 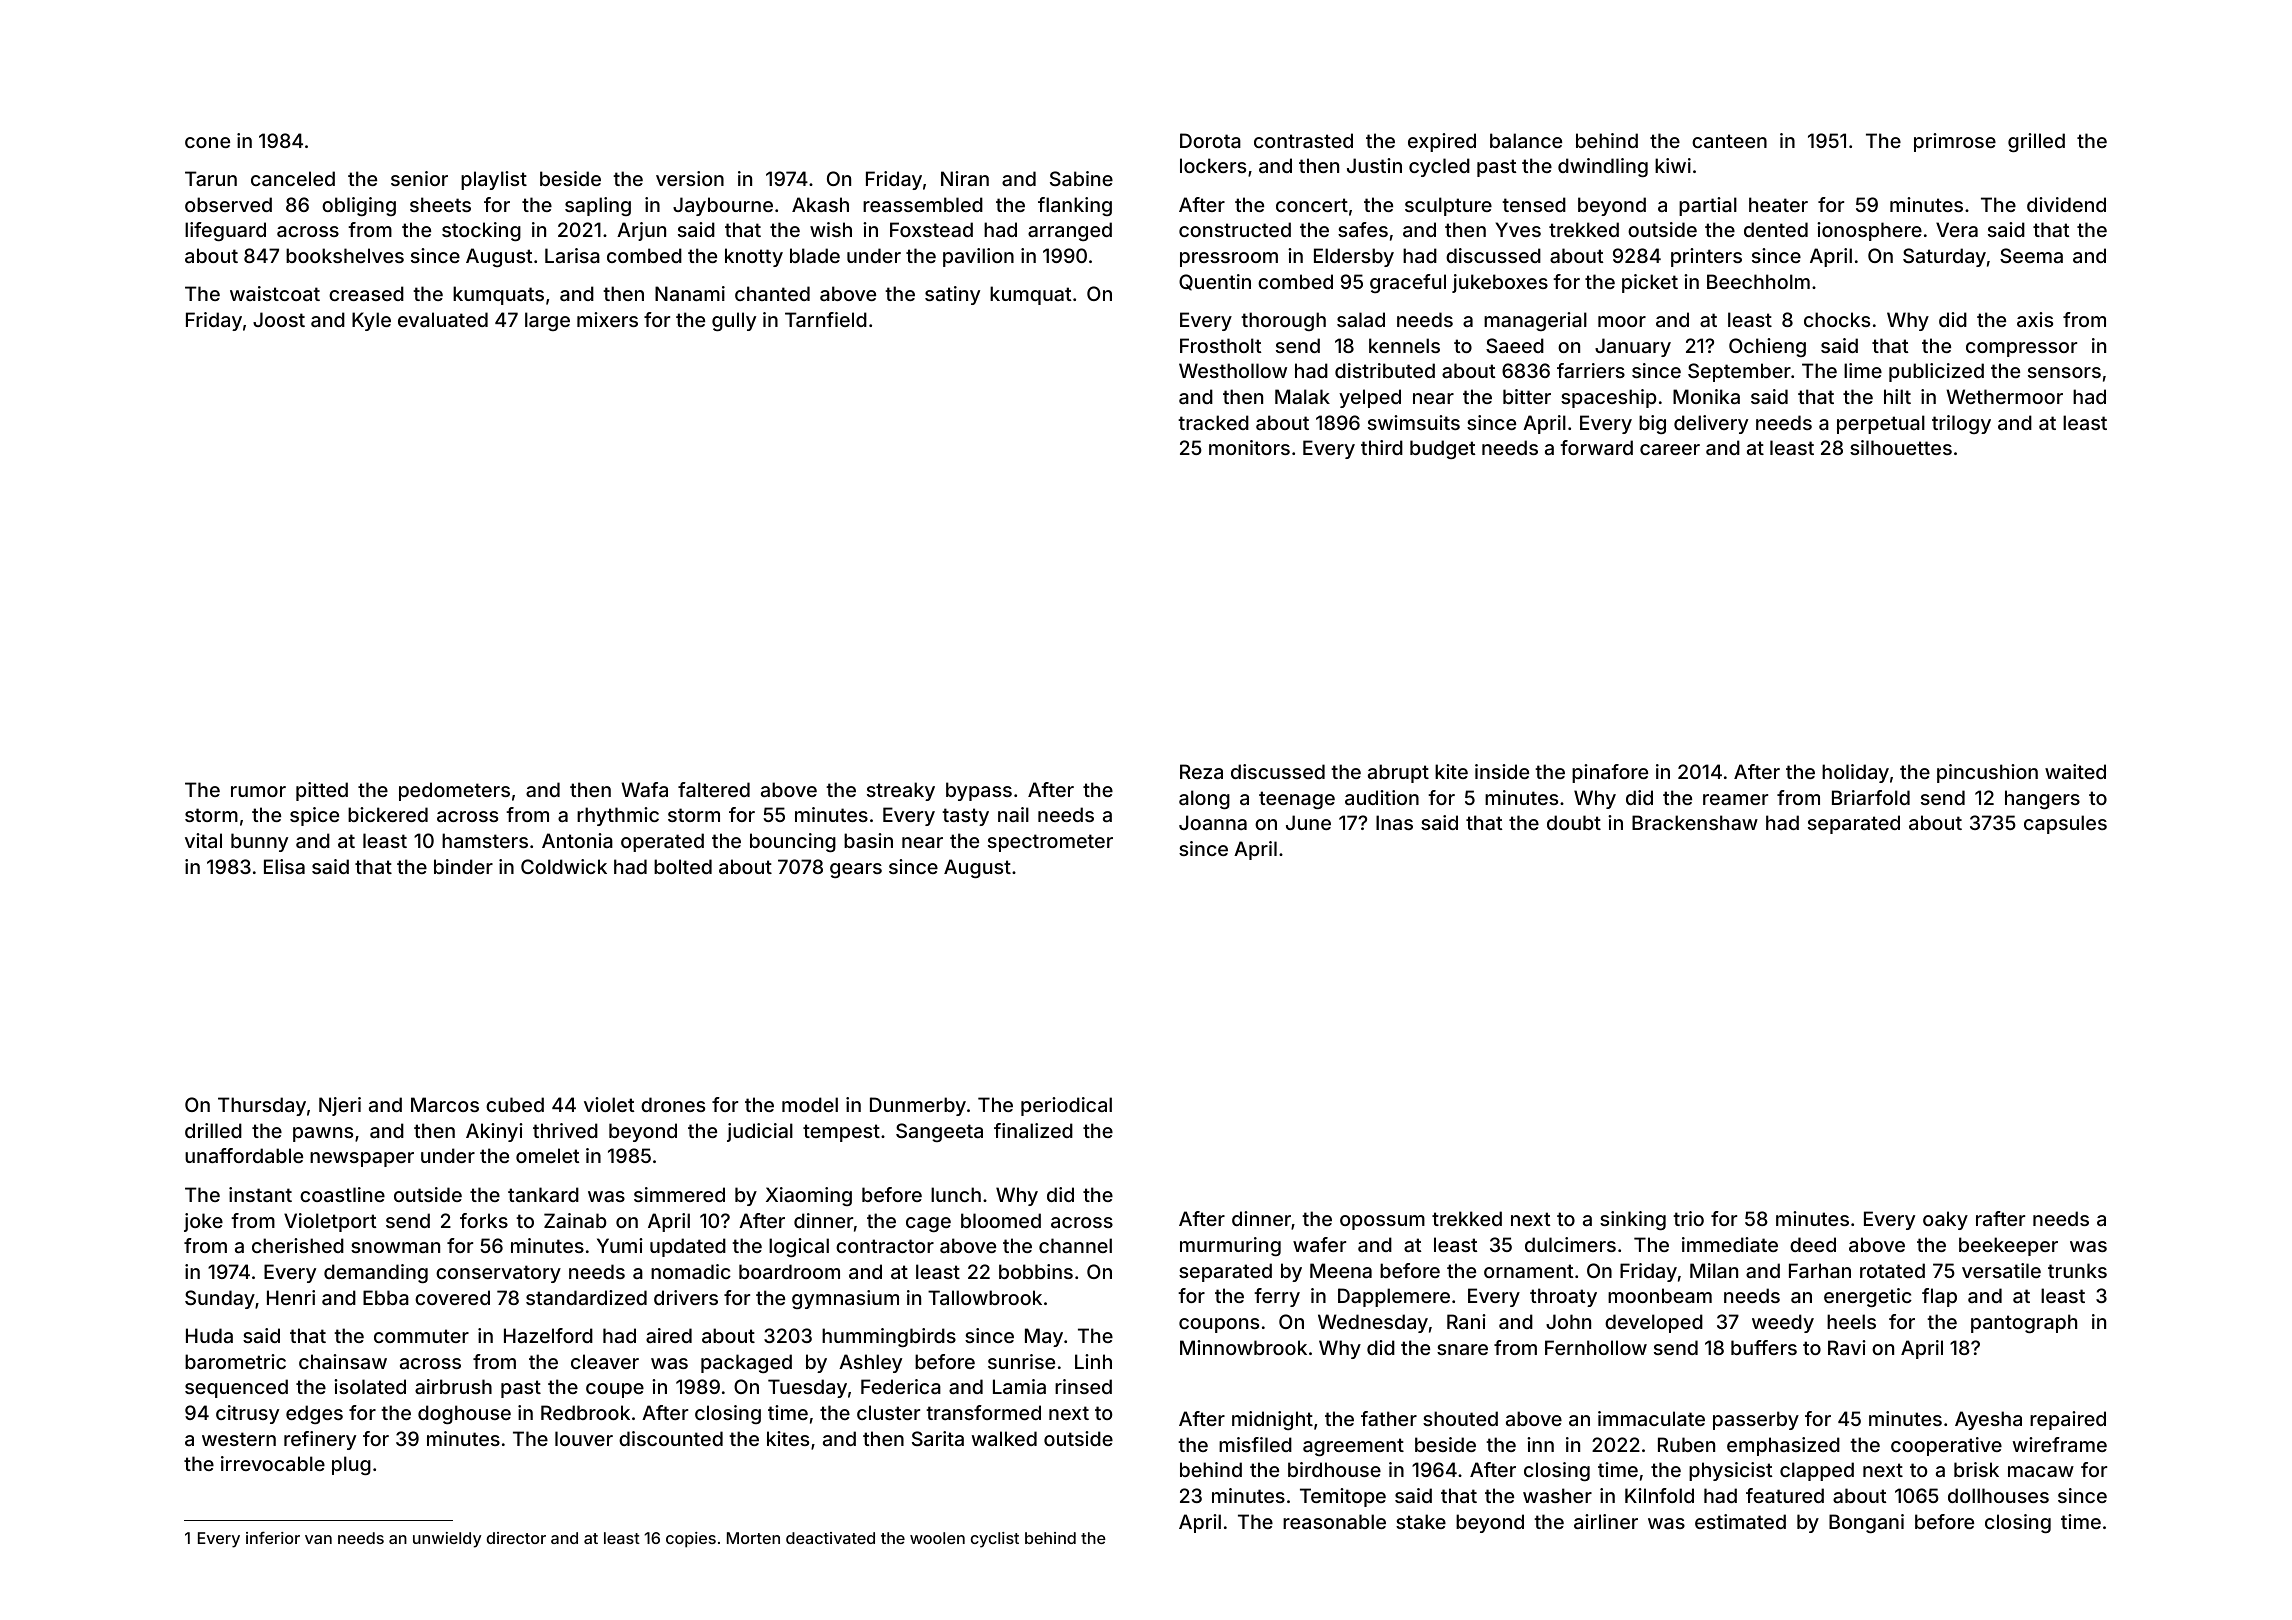 What do you see at coordinates (1610, 773) in the screenshot?
I see `pinafore` at bounding box center [1610, 773].
